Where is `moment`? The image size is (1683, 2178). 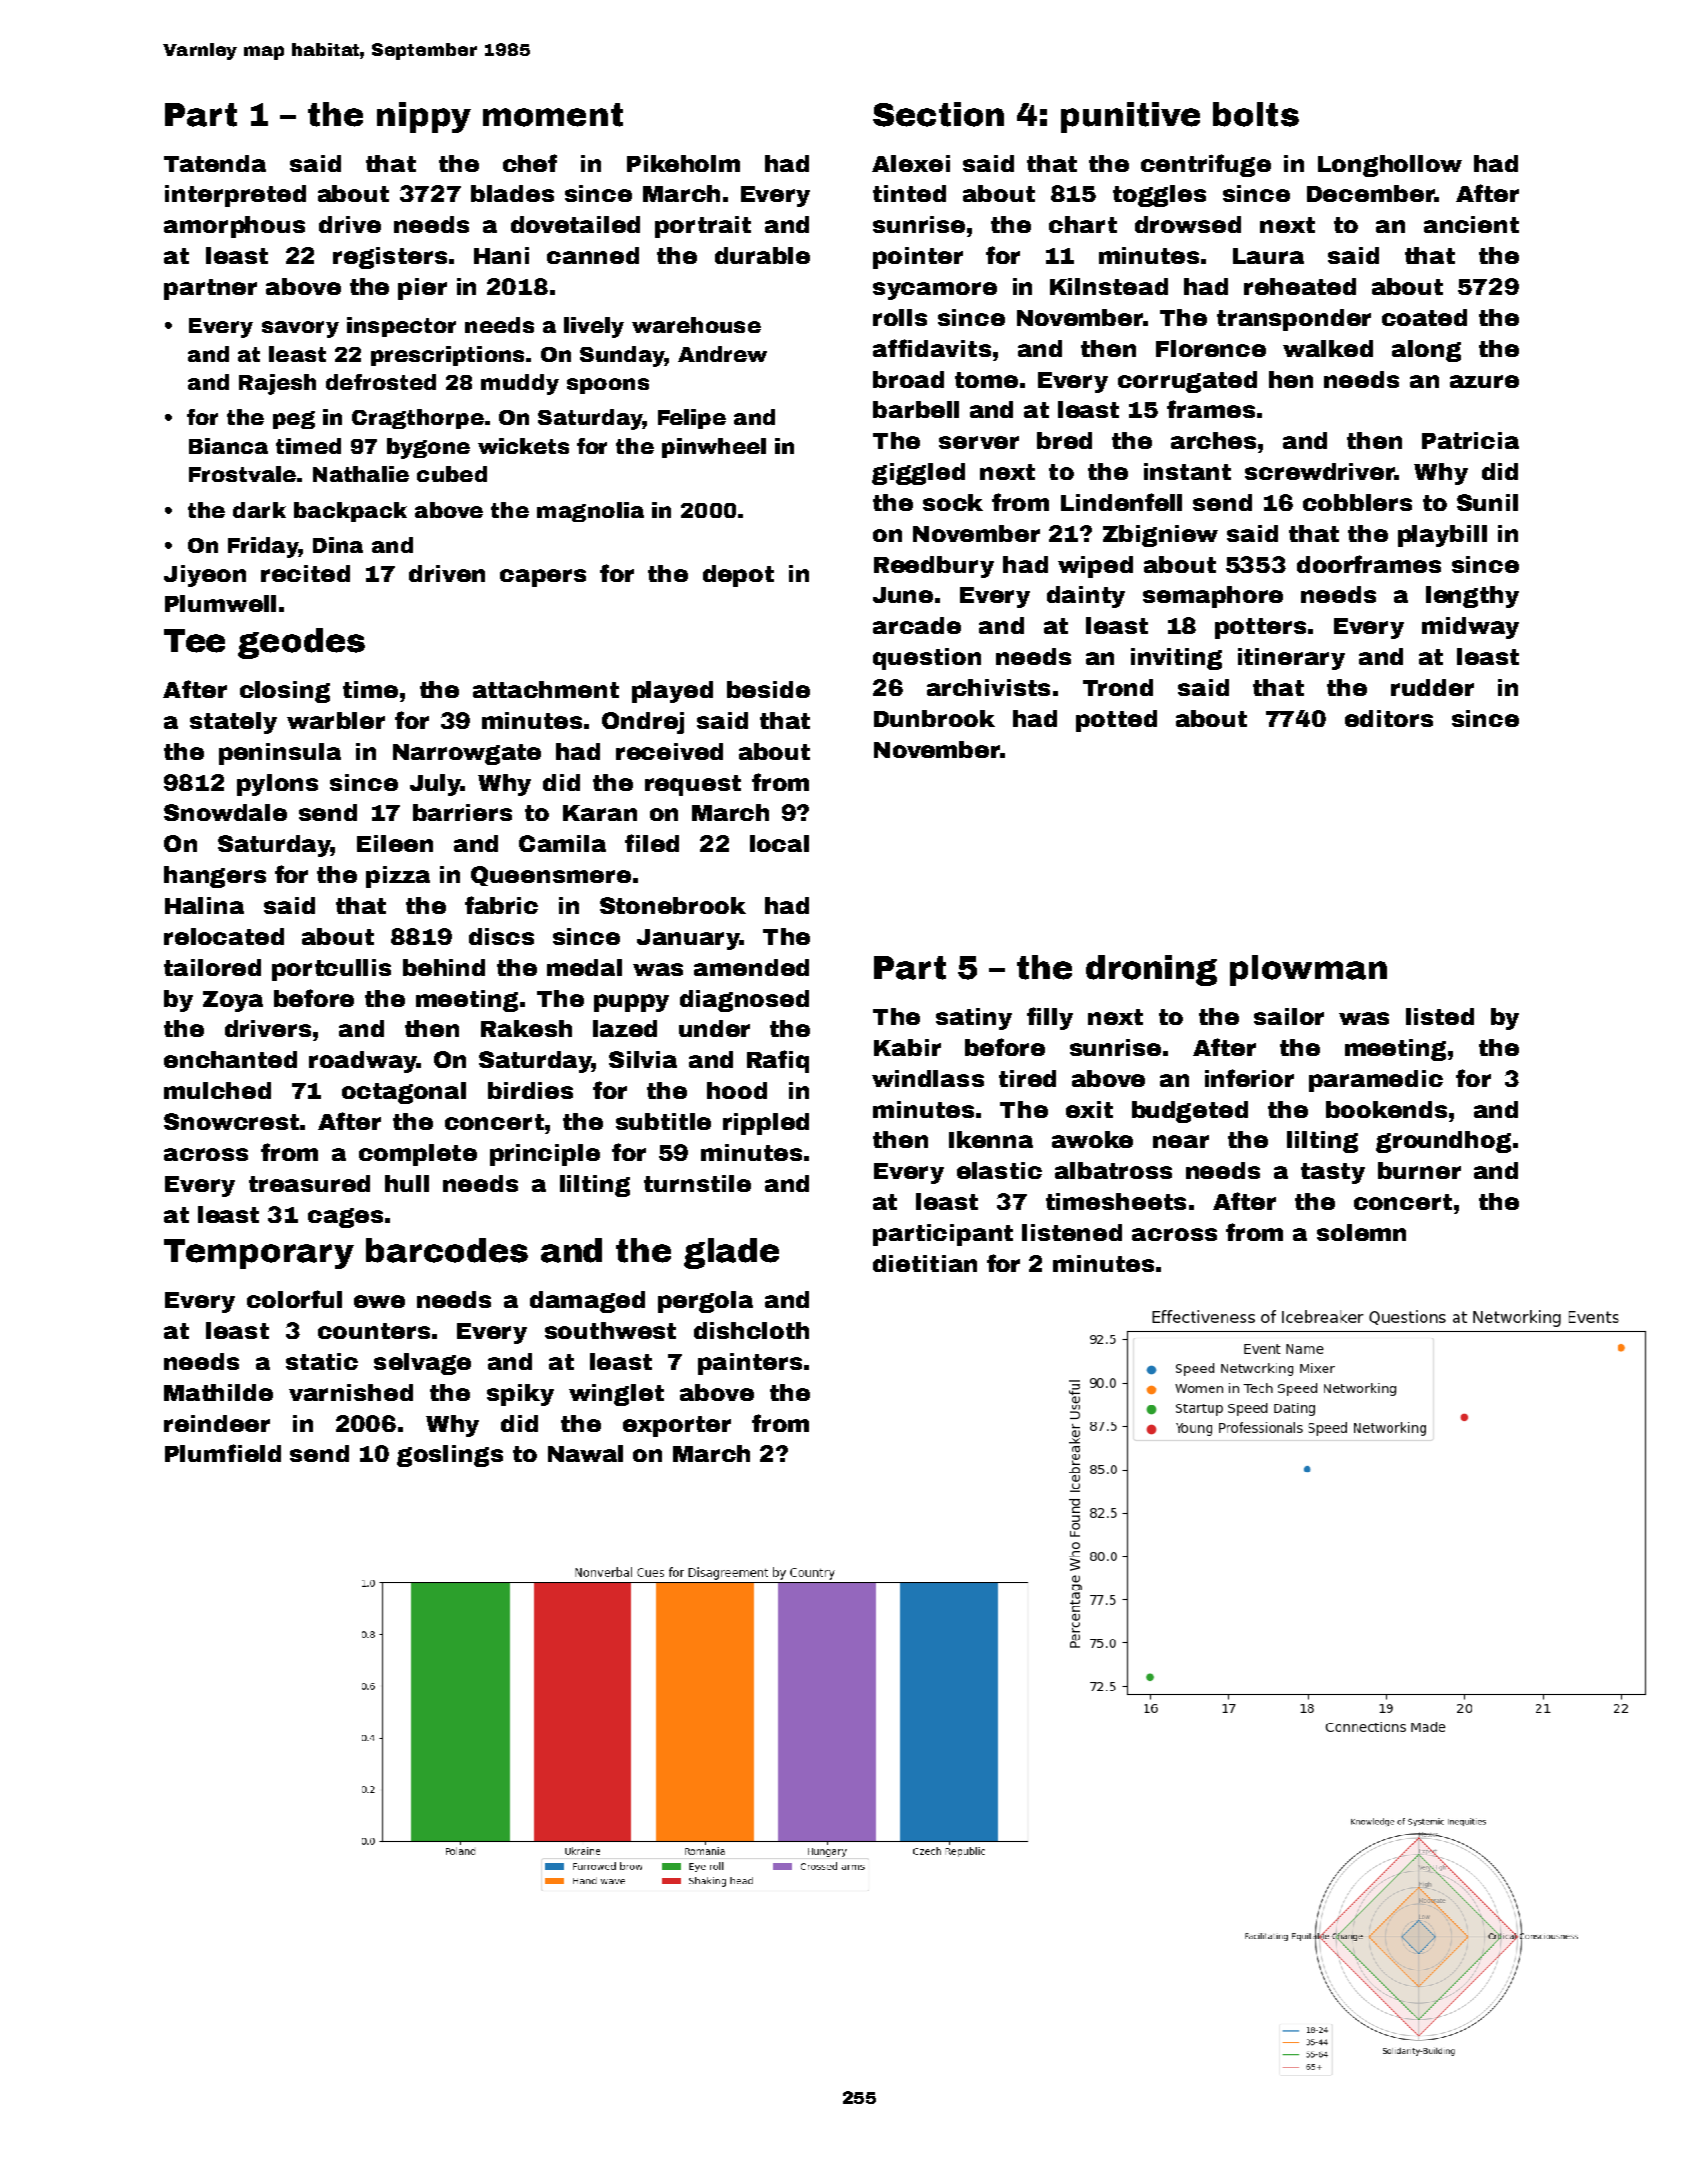
moment is located at coordinates (553, 115).
